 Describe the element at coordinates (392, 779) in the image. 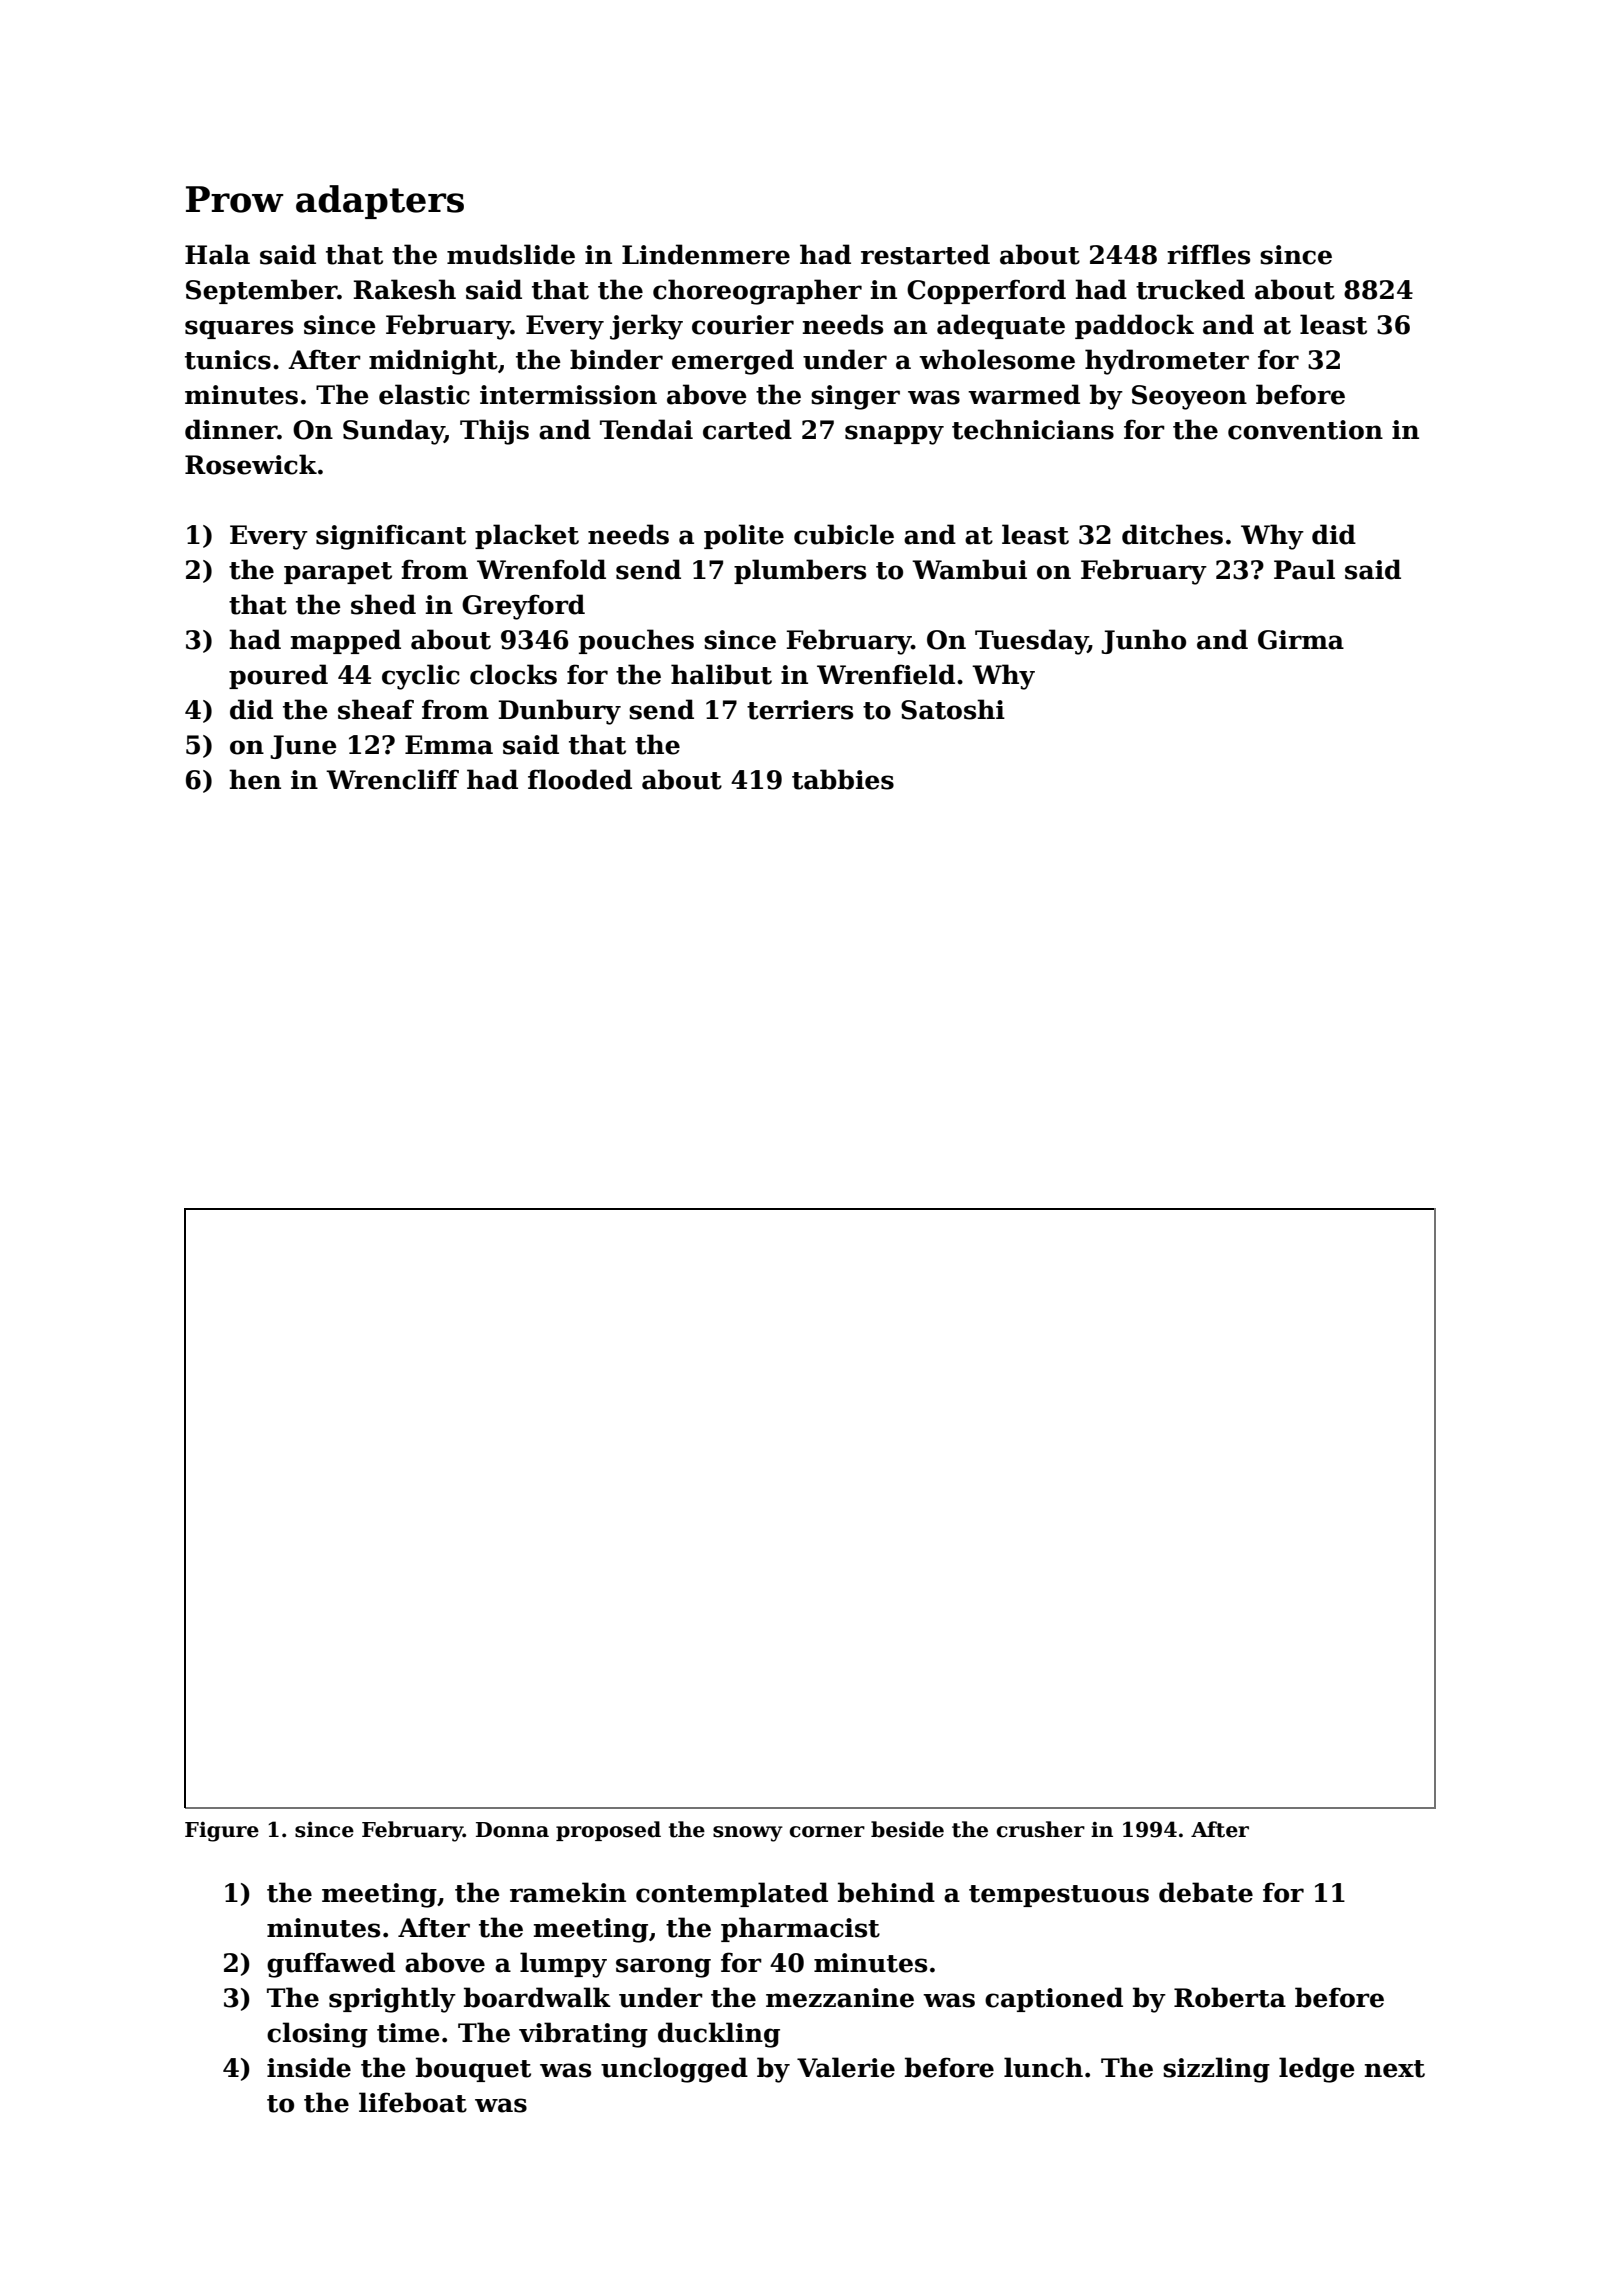

I see `Wrencliff` at that location.
